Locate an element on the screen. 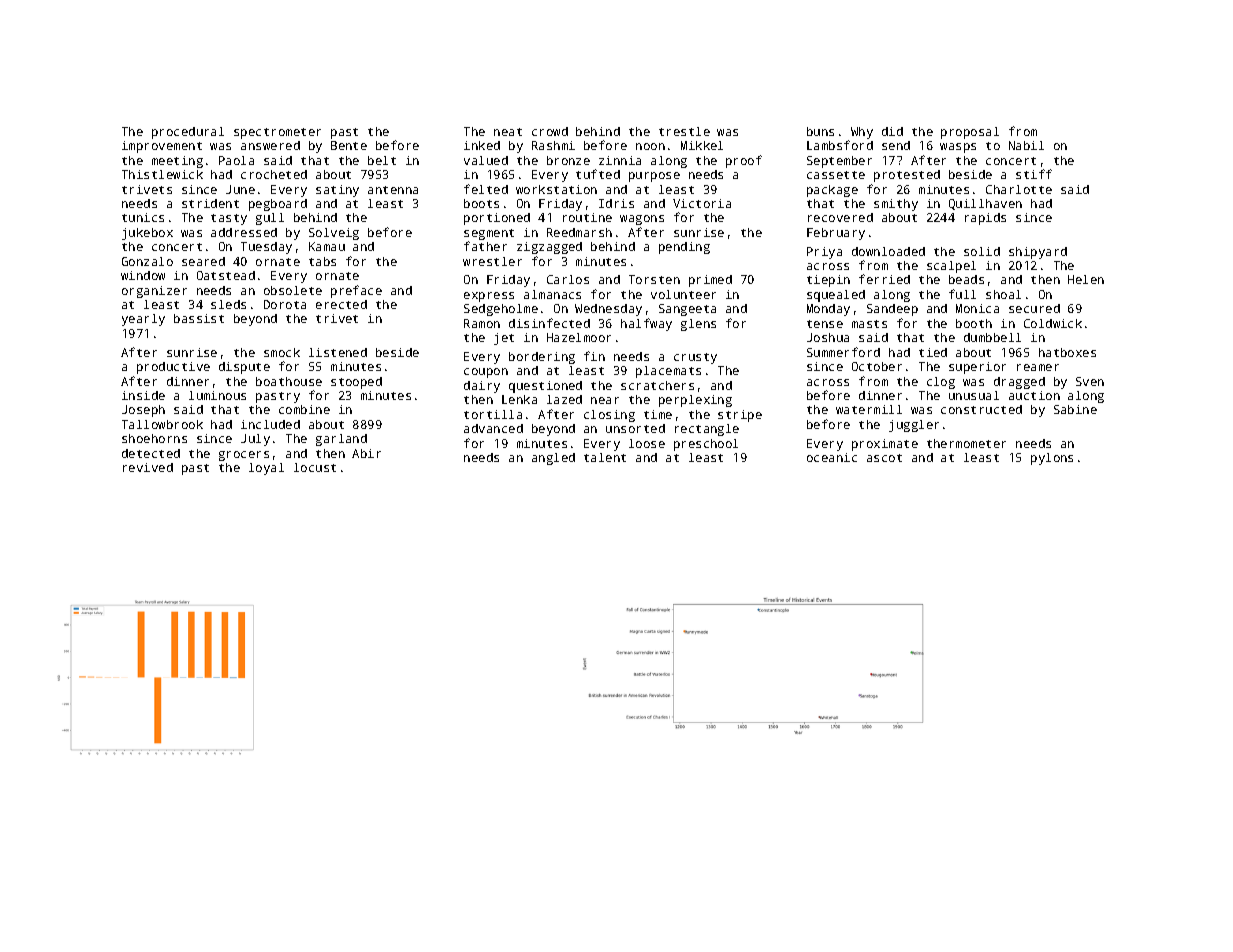  did is located at coordinates (892, 131).
